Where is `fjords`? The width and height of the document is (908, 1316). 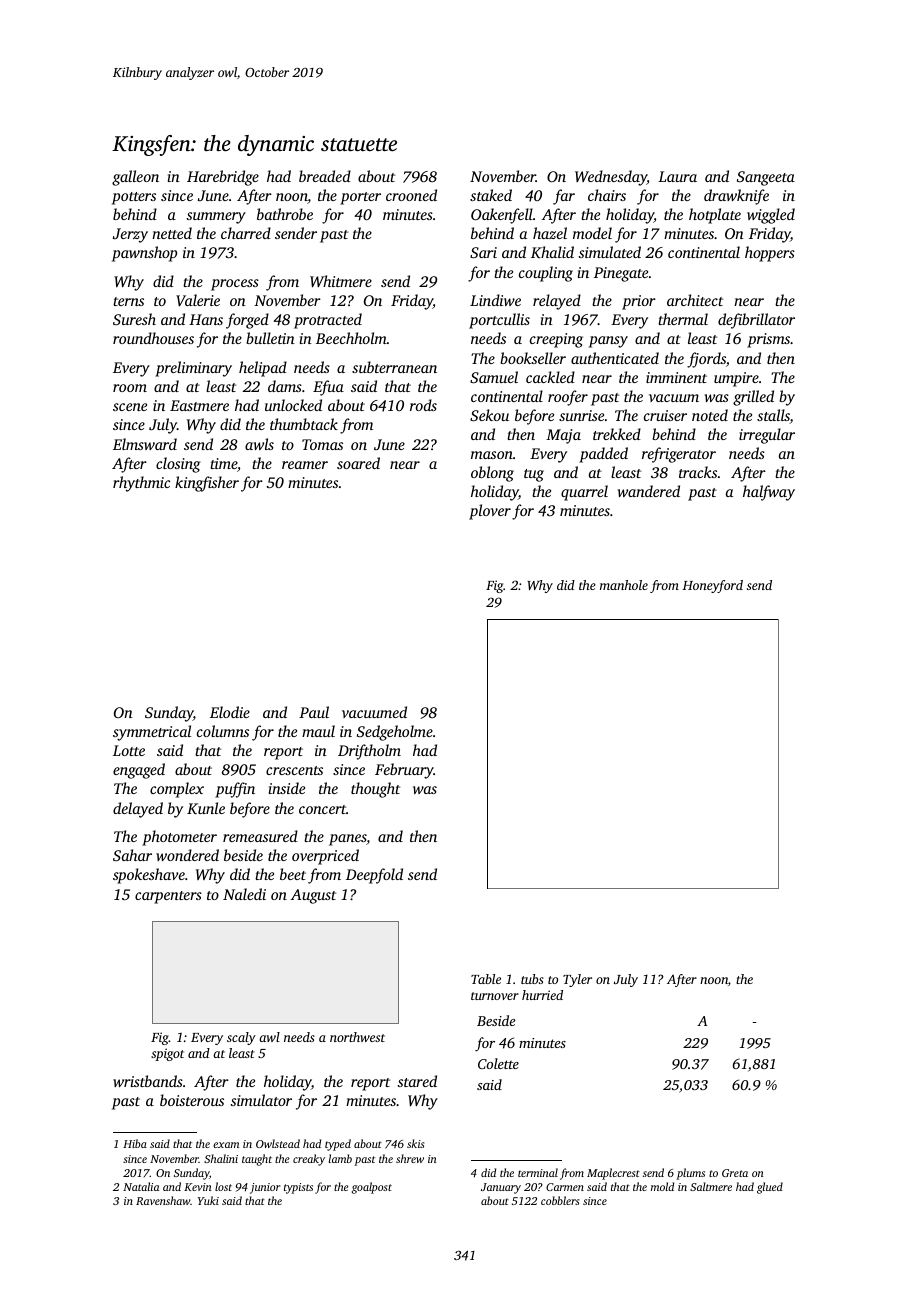 fjords is located at coordinates (706, 360).
